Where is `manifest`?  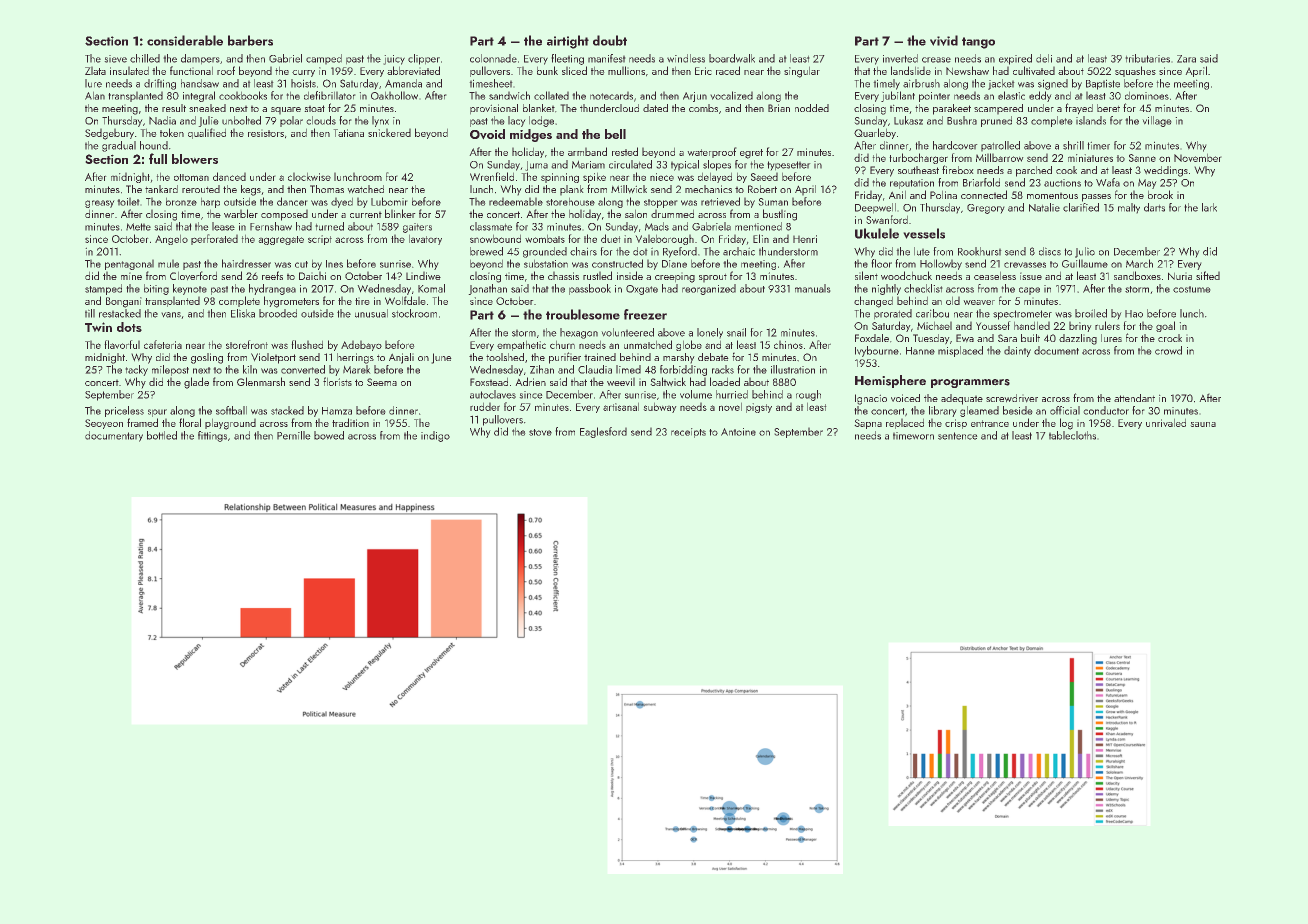
manifest is located at coordinates (606, 58).
